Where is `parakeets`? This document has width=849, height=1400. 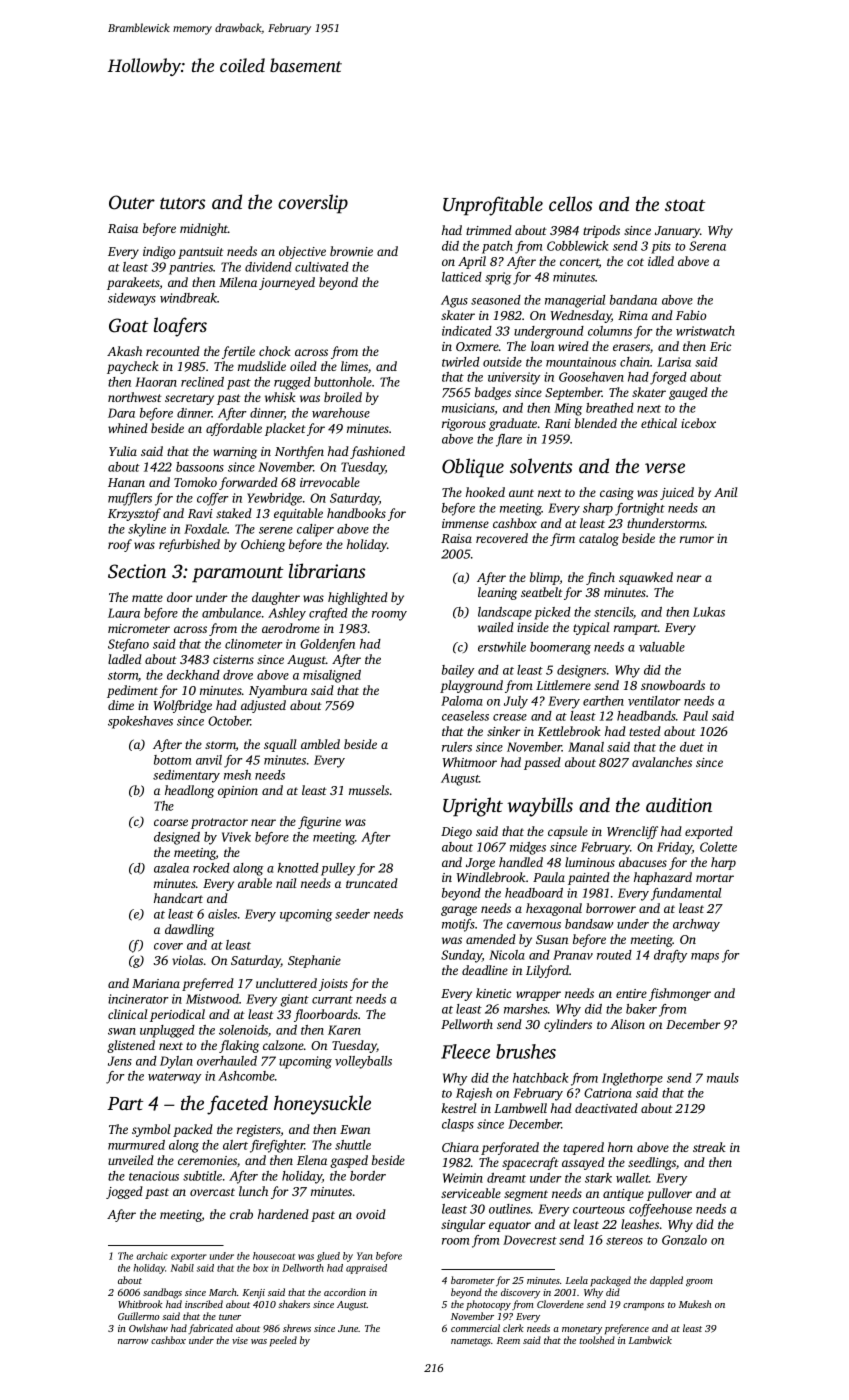
parakeets is located at coordinates (133, 283).
